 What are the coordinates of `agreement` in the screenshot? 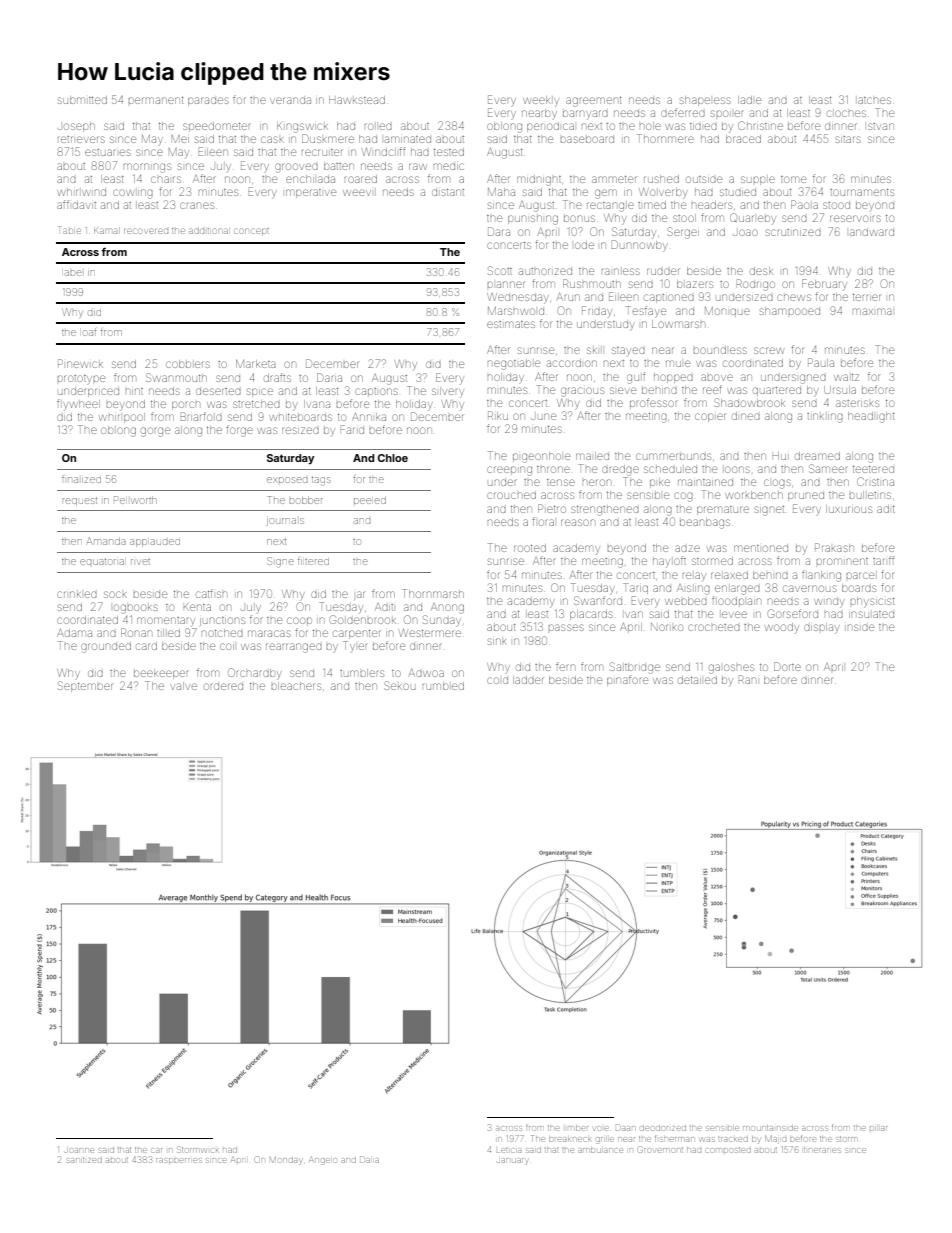 It's located at (594, 102).
